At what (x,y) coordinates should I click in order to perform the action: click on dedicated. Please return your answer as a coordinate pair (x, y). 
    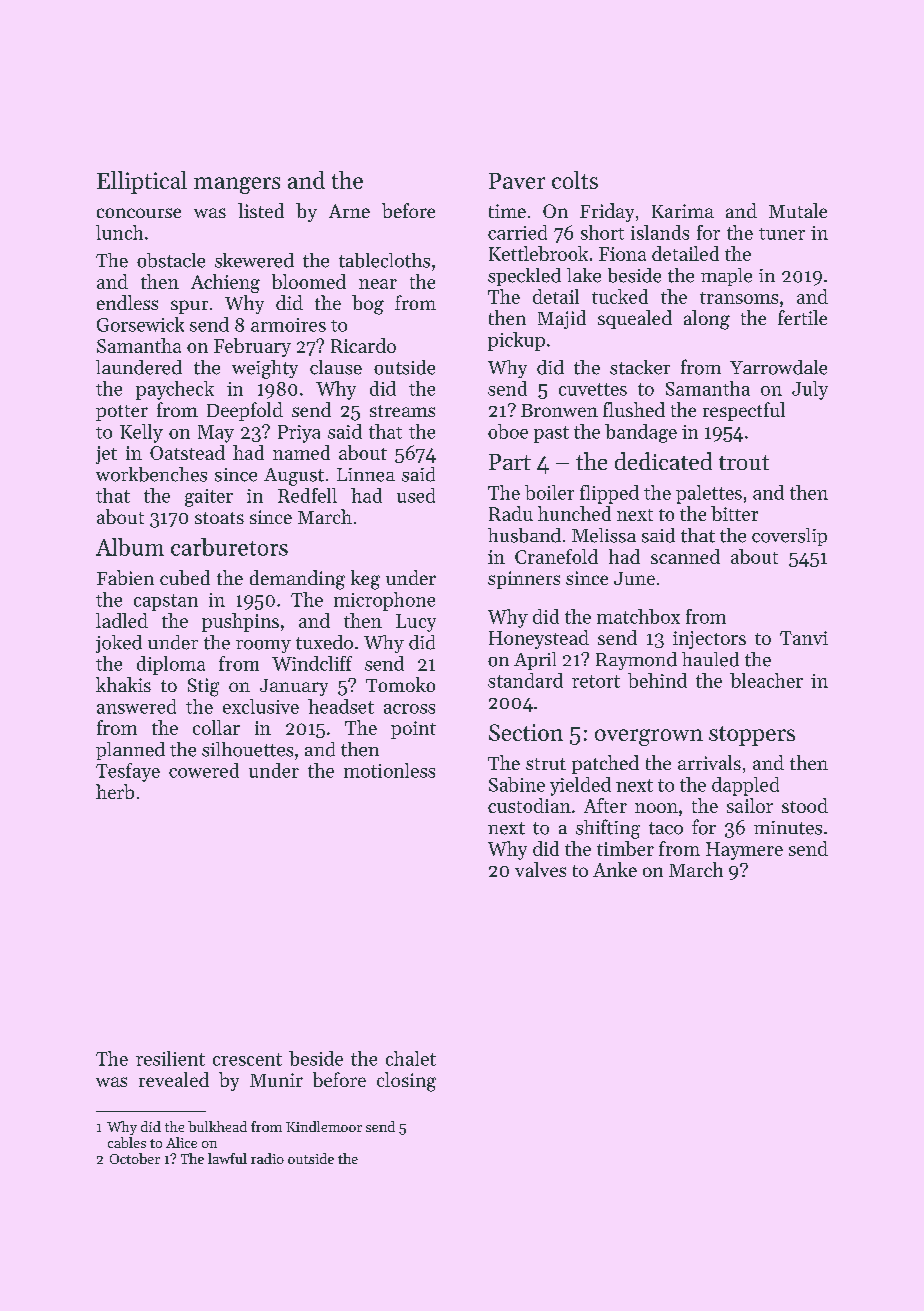
    Looking at the image, I should click on (663, 461).
